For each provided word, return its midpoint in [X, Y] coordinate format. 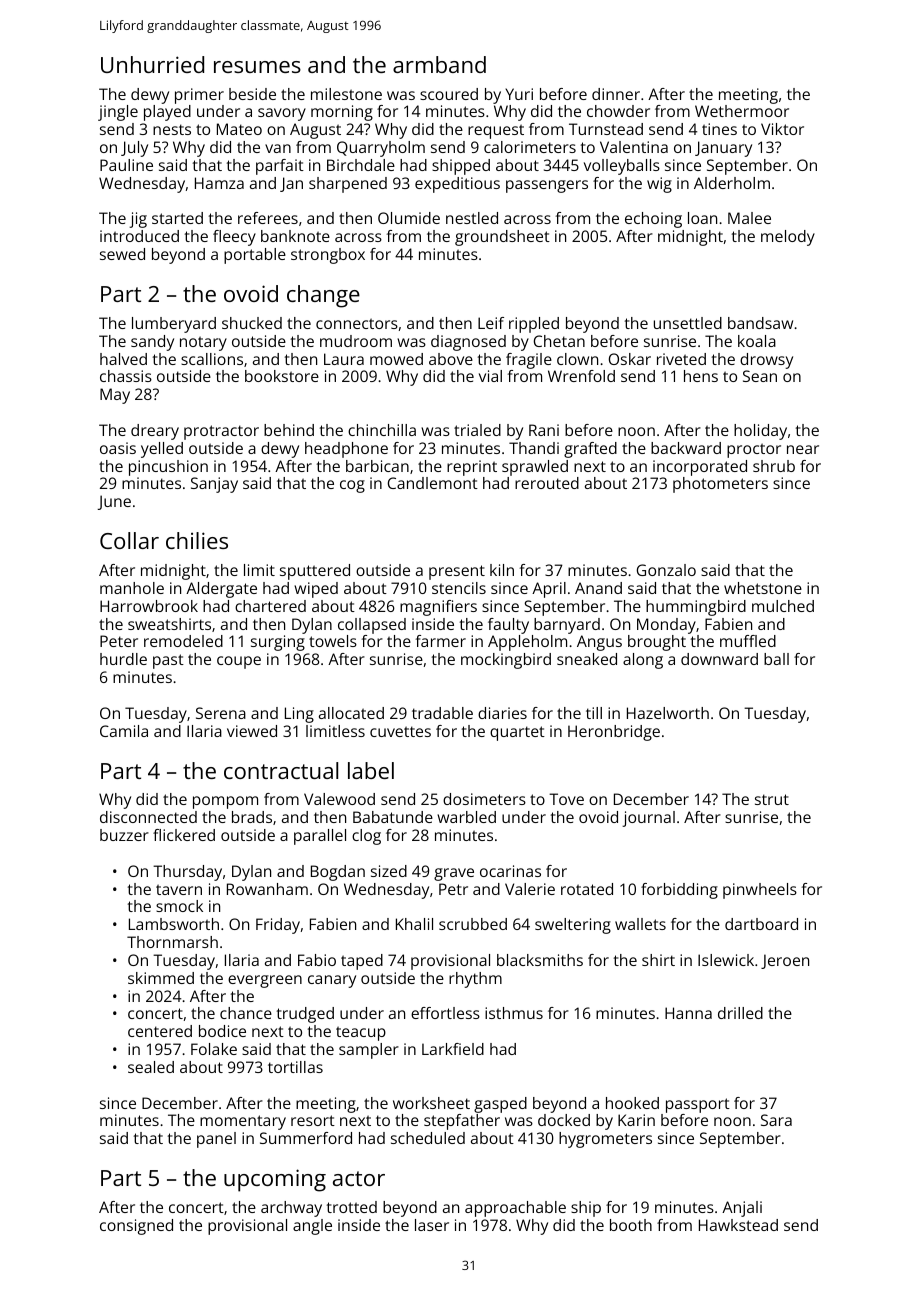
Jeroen [785, 961]
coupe [239, 662]
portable [255, 256]
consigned [136, 1227]
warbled [466, 817]
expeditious [457, 185]
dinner [616, 94]
